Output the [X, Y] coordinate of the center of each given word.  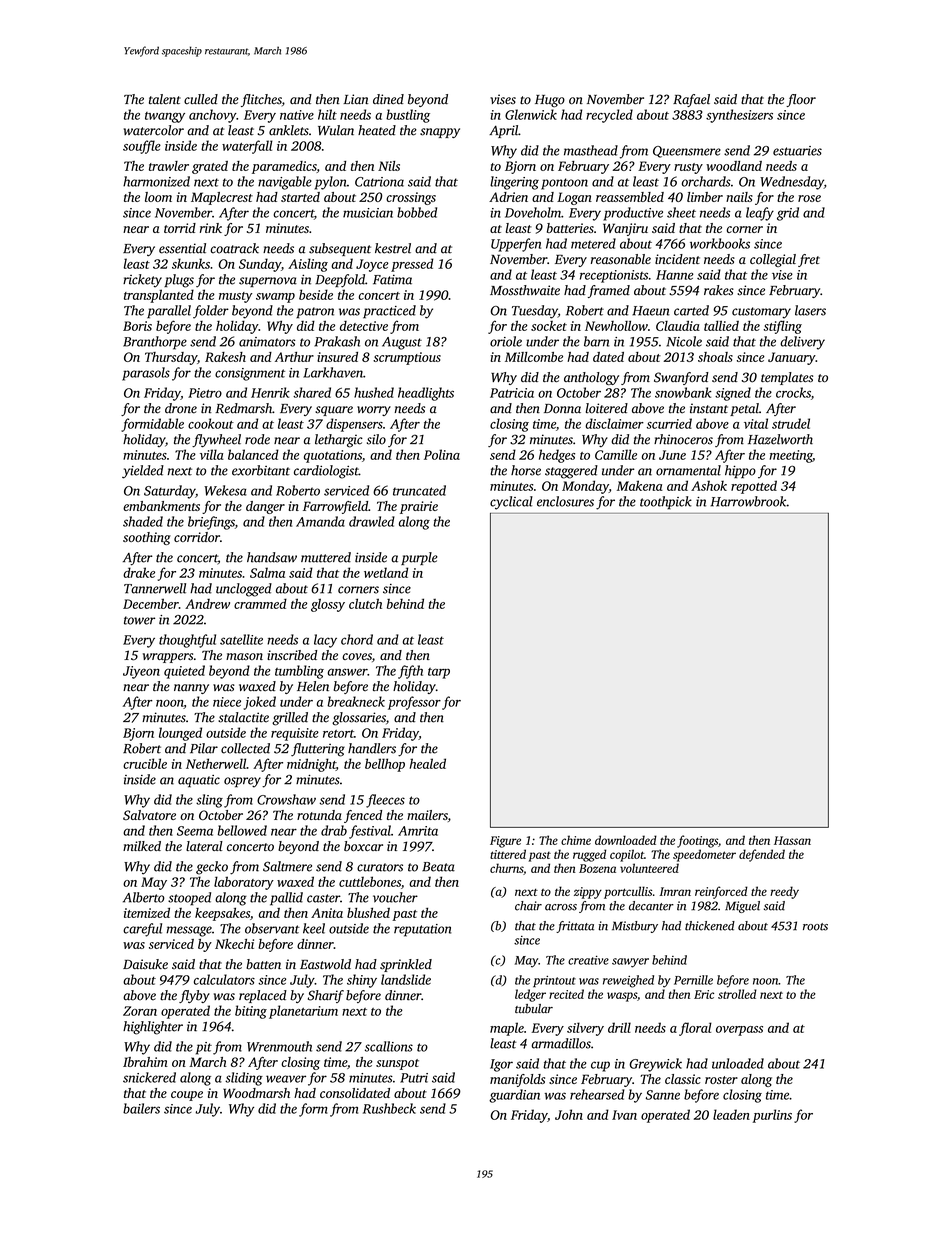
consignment [250, 374]
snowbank [683, 392]
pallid [286, 899]
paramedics [284, 167]
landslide [406, 979]
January [792, 358]
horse [526, 470]
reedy [784, 892]
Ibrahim [145, 1062]
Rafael [691, 100]
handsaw [272, 557]
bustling [408, 116]
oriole [506, 341]
